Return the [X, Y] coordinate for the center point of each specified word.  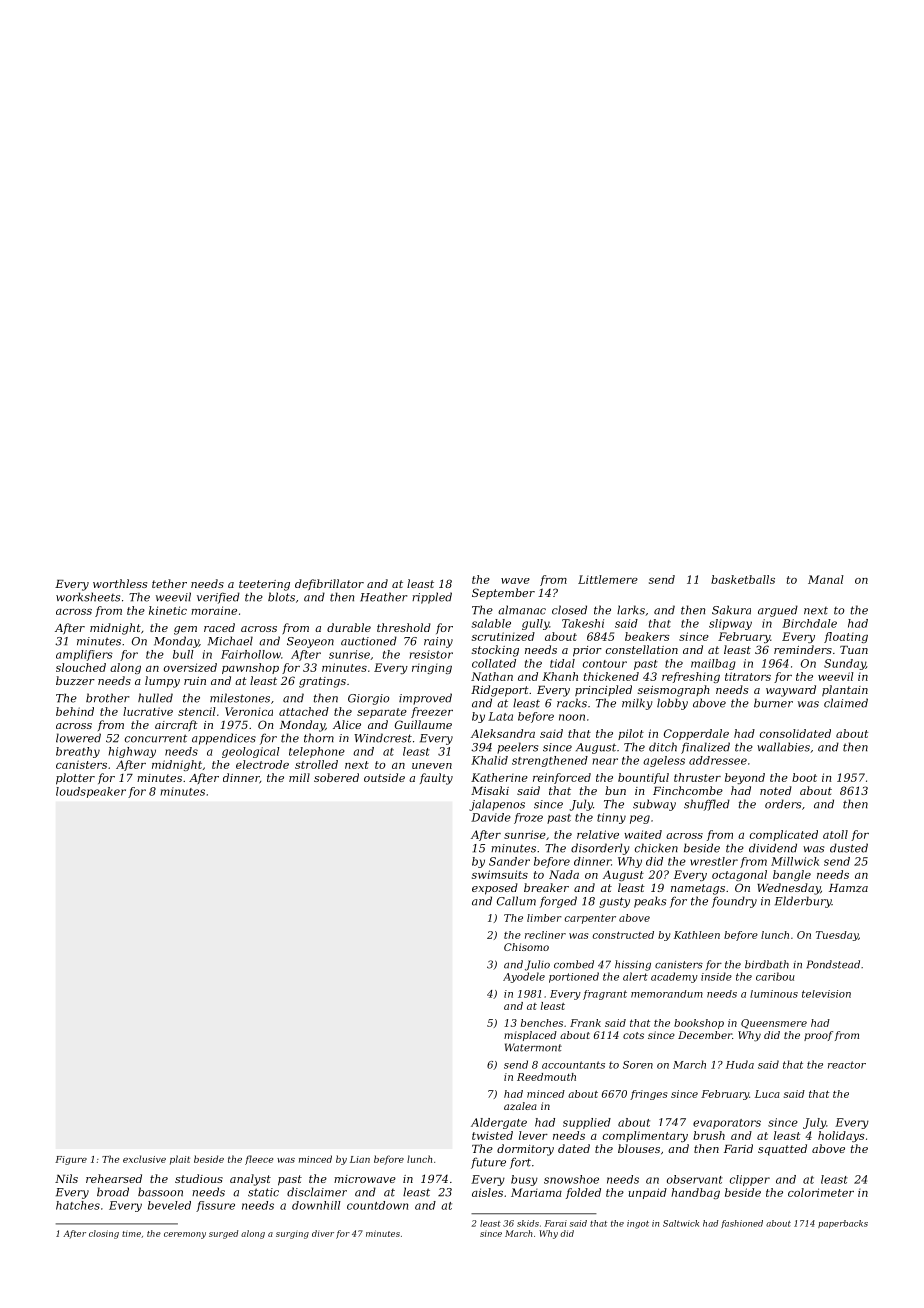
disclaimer [317, 1192]
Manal [826, 579]
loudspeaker [91, 792]
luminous [774, 994]
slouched [81, 667]
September [503, 594]
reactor [847, 1065]
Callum [516, 901]
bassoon [160, 1192]
